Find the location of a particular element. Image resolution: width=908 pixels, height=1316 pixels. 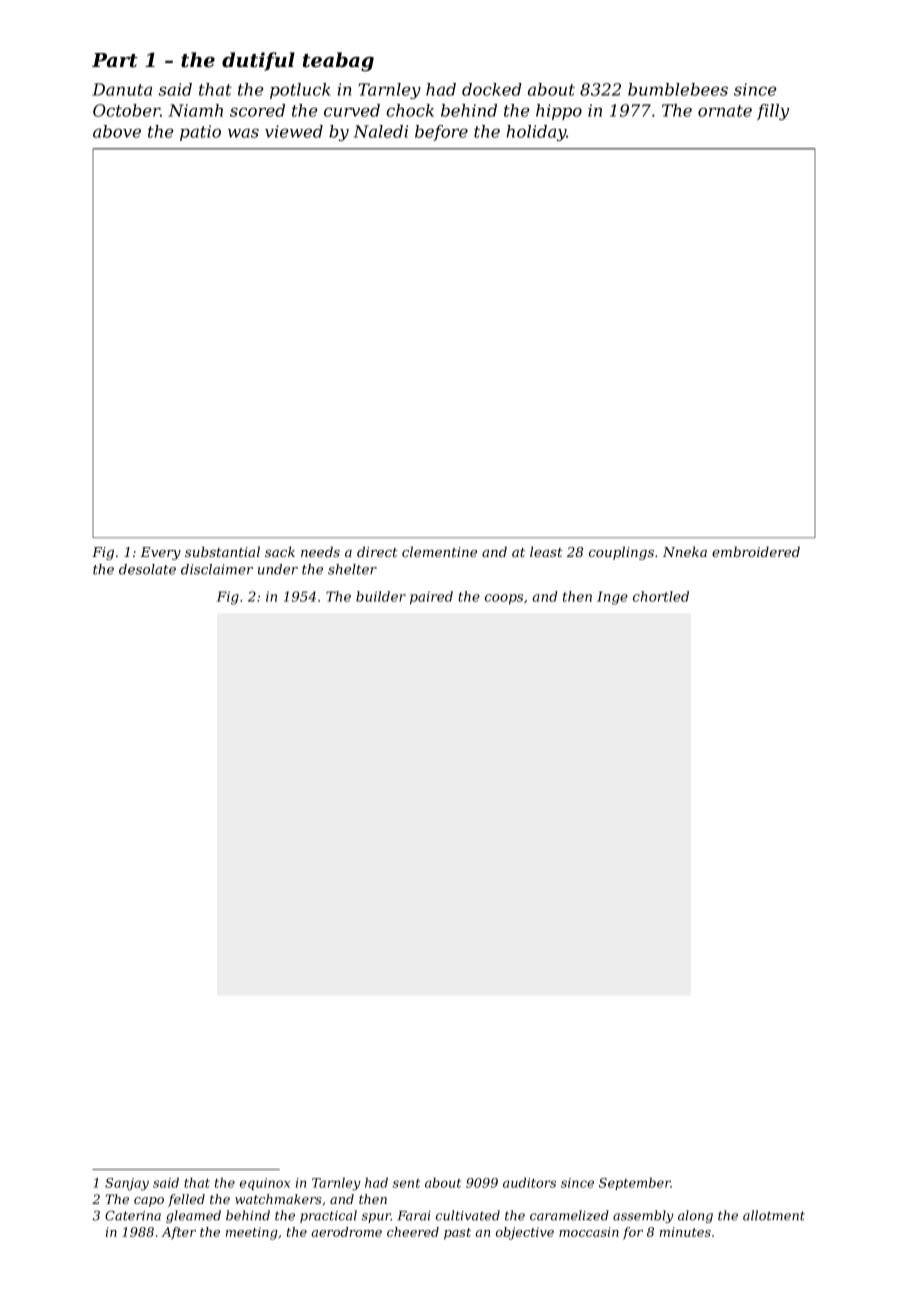

paired is located at coordinates (431, 598).
